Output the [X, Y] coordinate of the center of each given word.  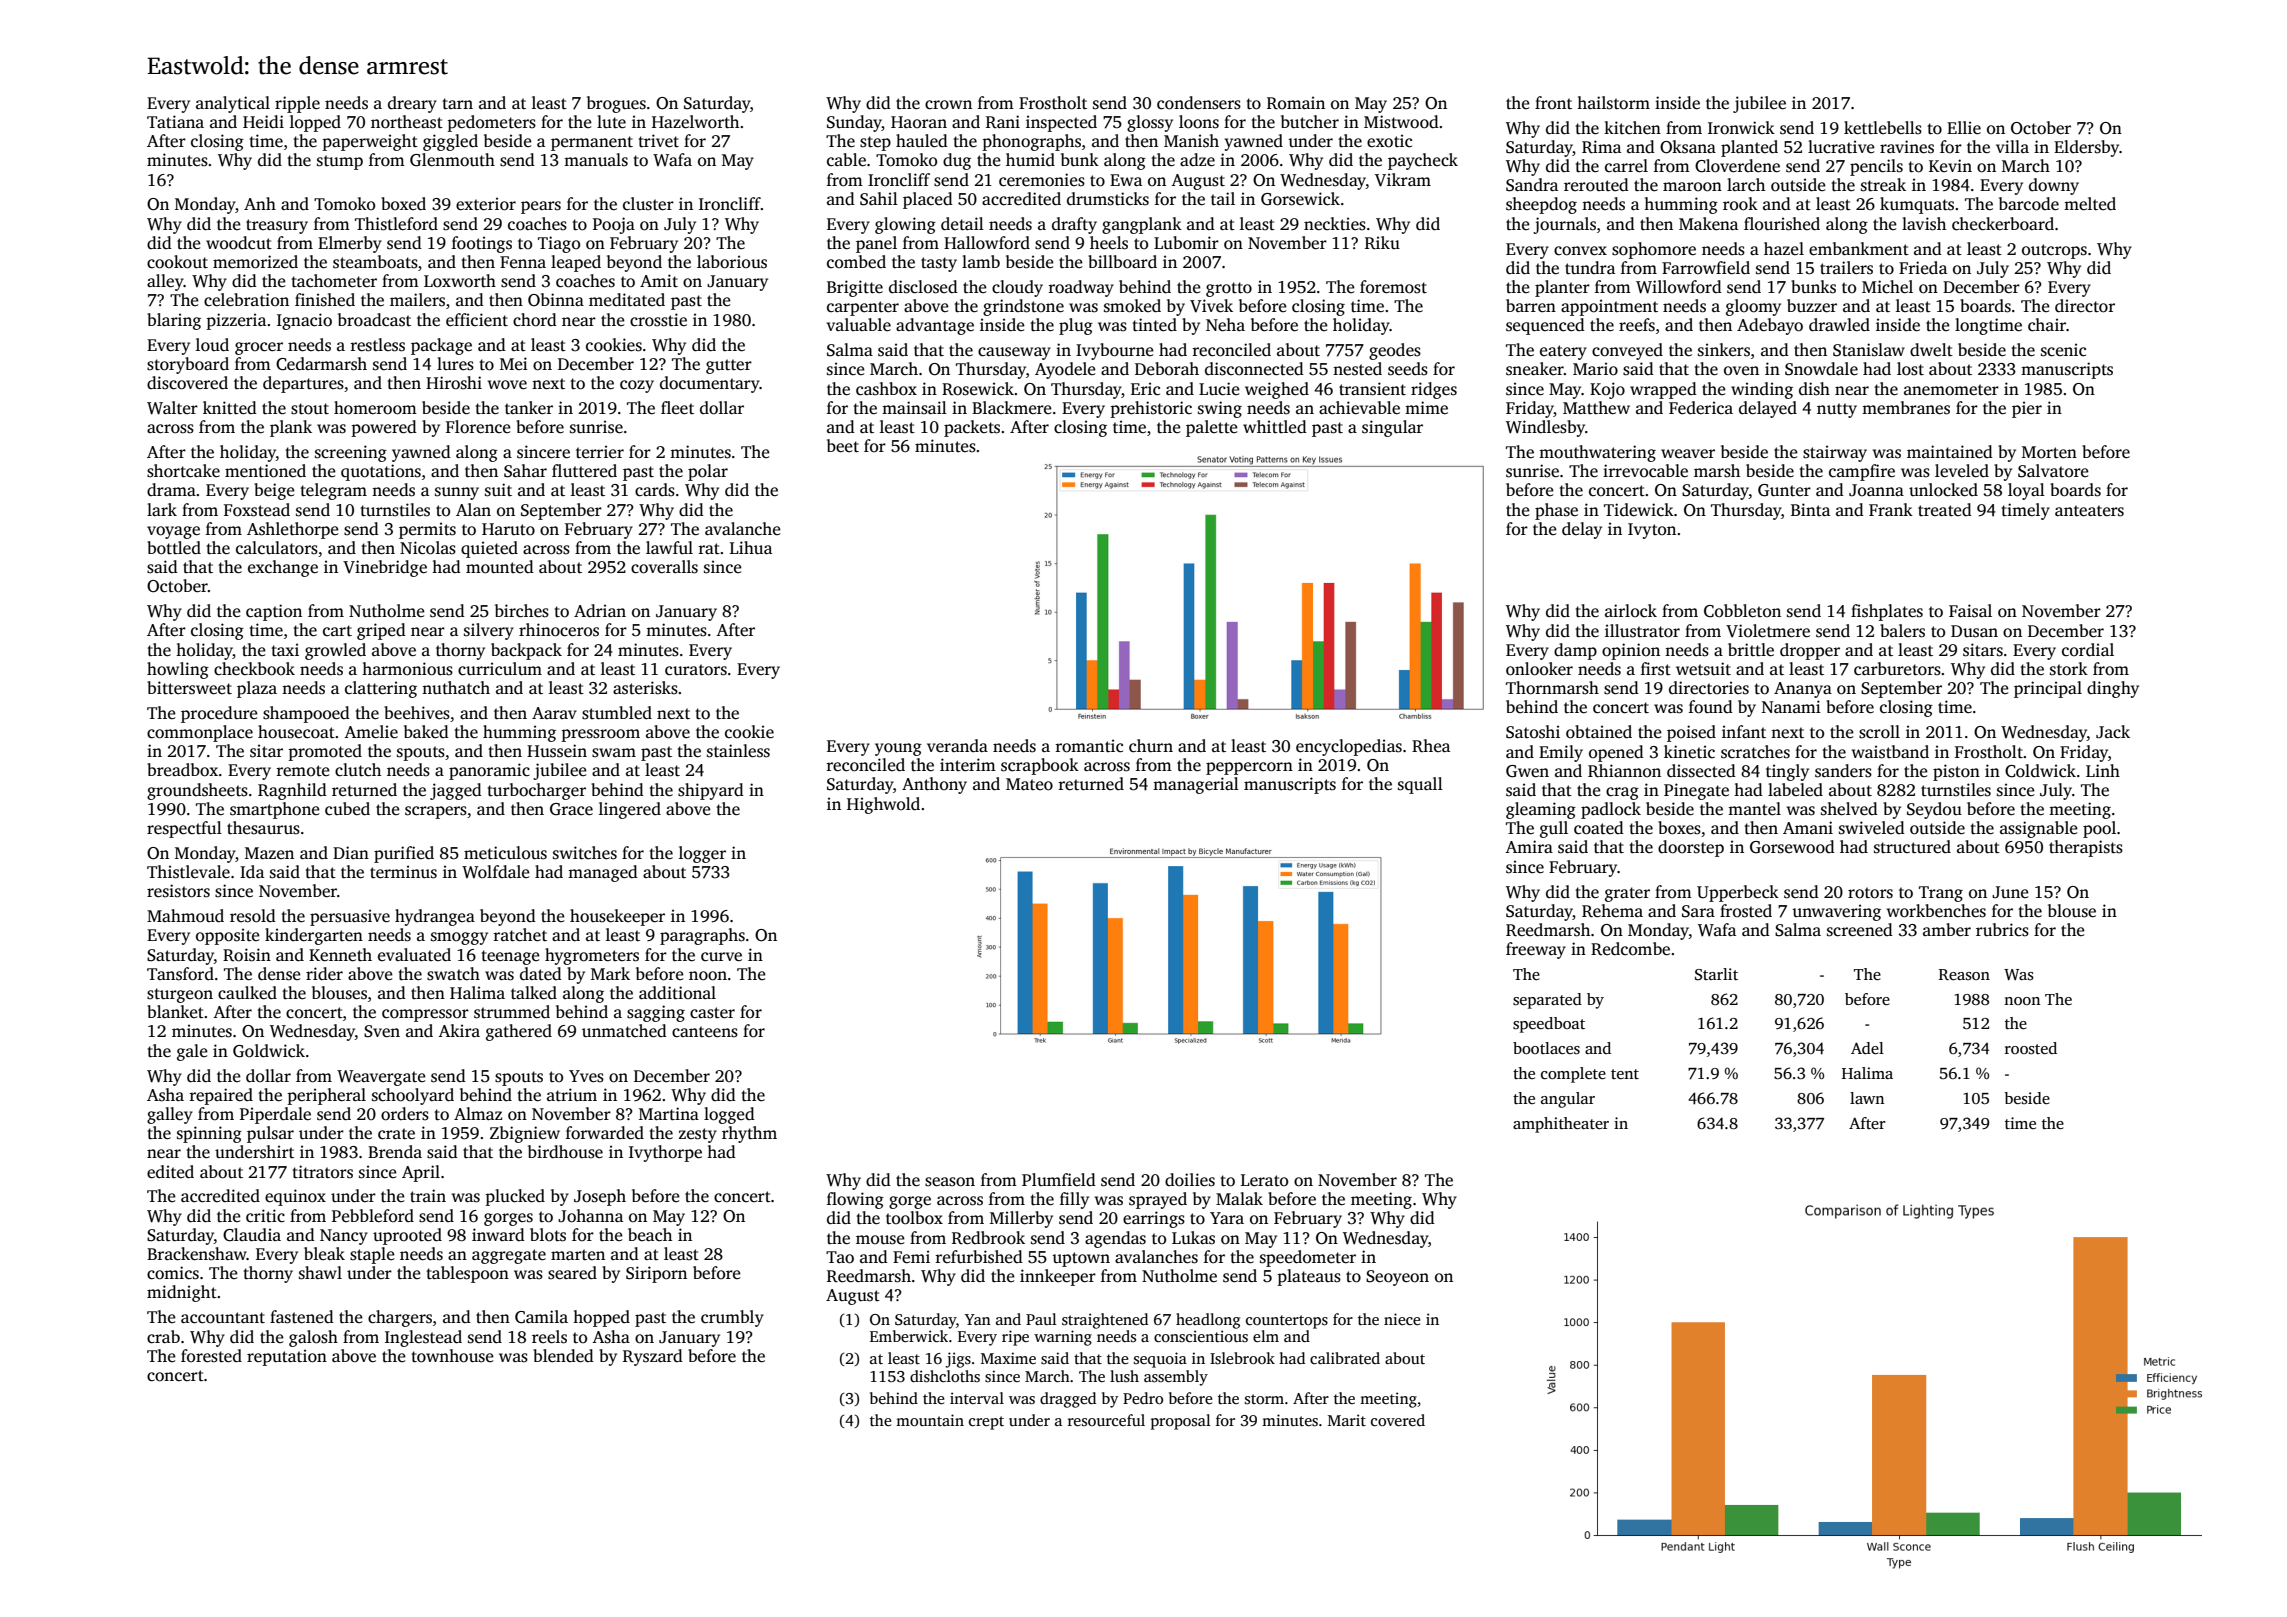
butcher [1310, 121]
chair [2047, 325]
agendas [1115, 1239]
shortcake [183, 471]
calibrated [1345, 1358]
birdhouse [565, 1152]
